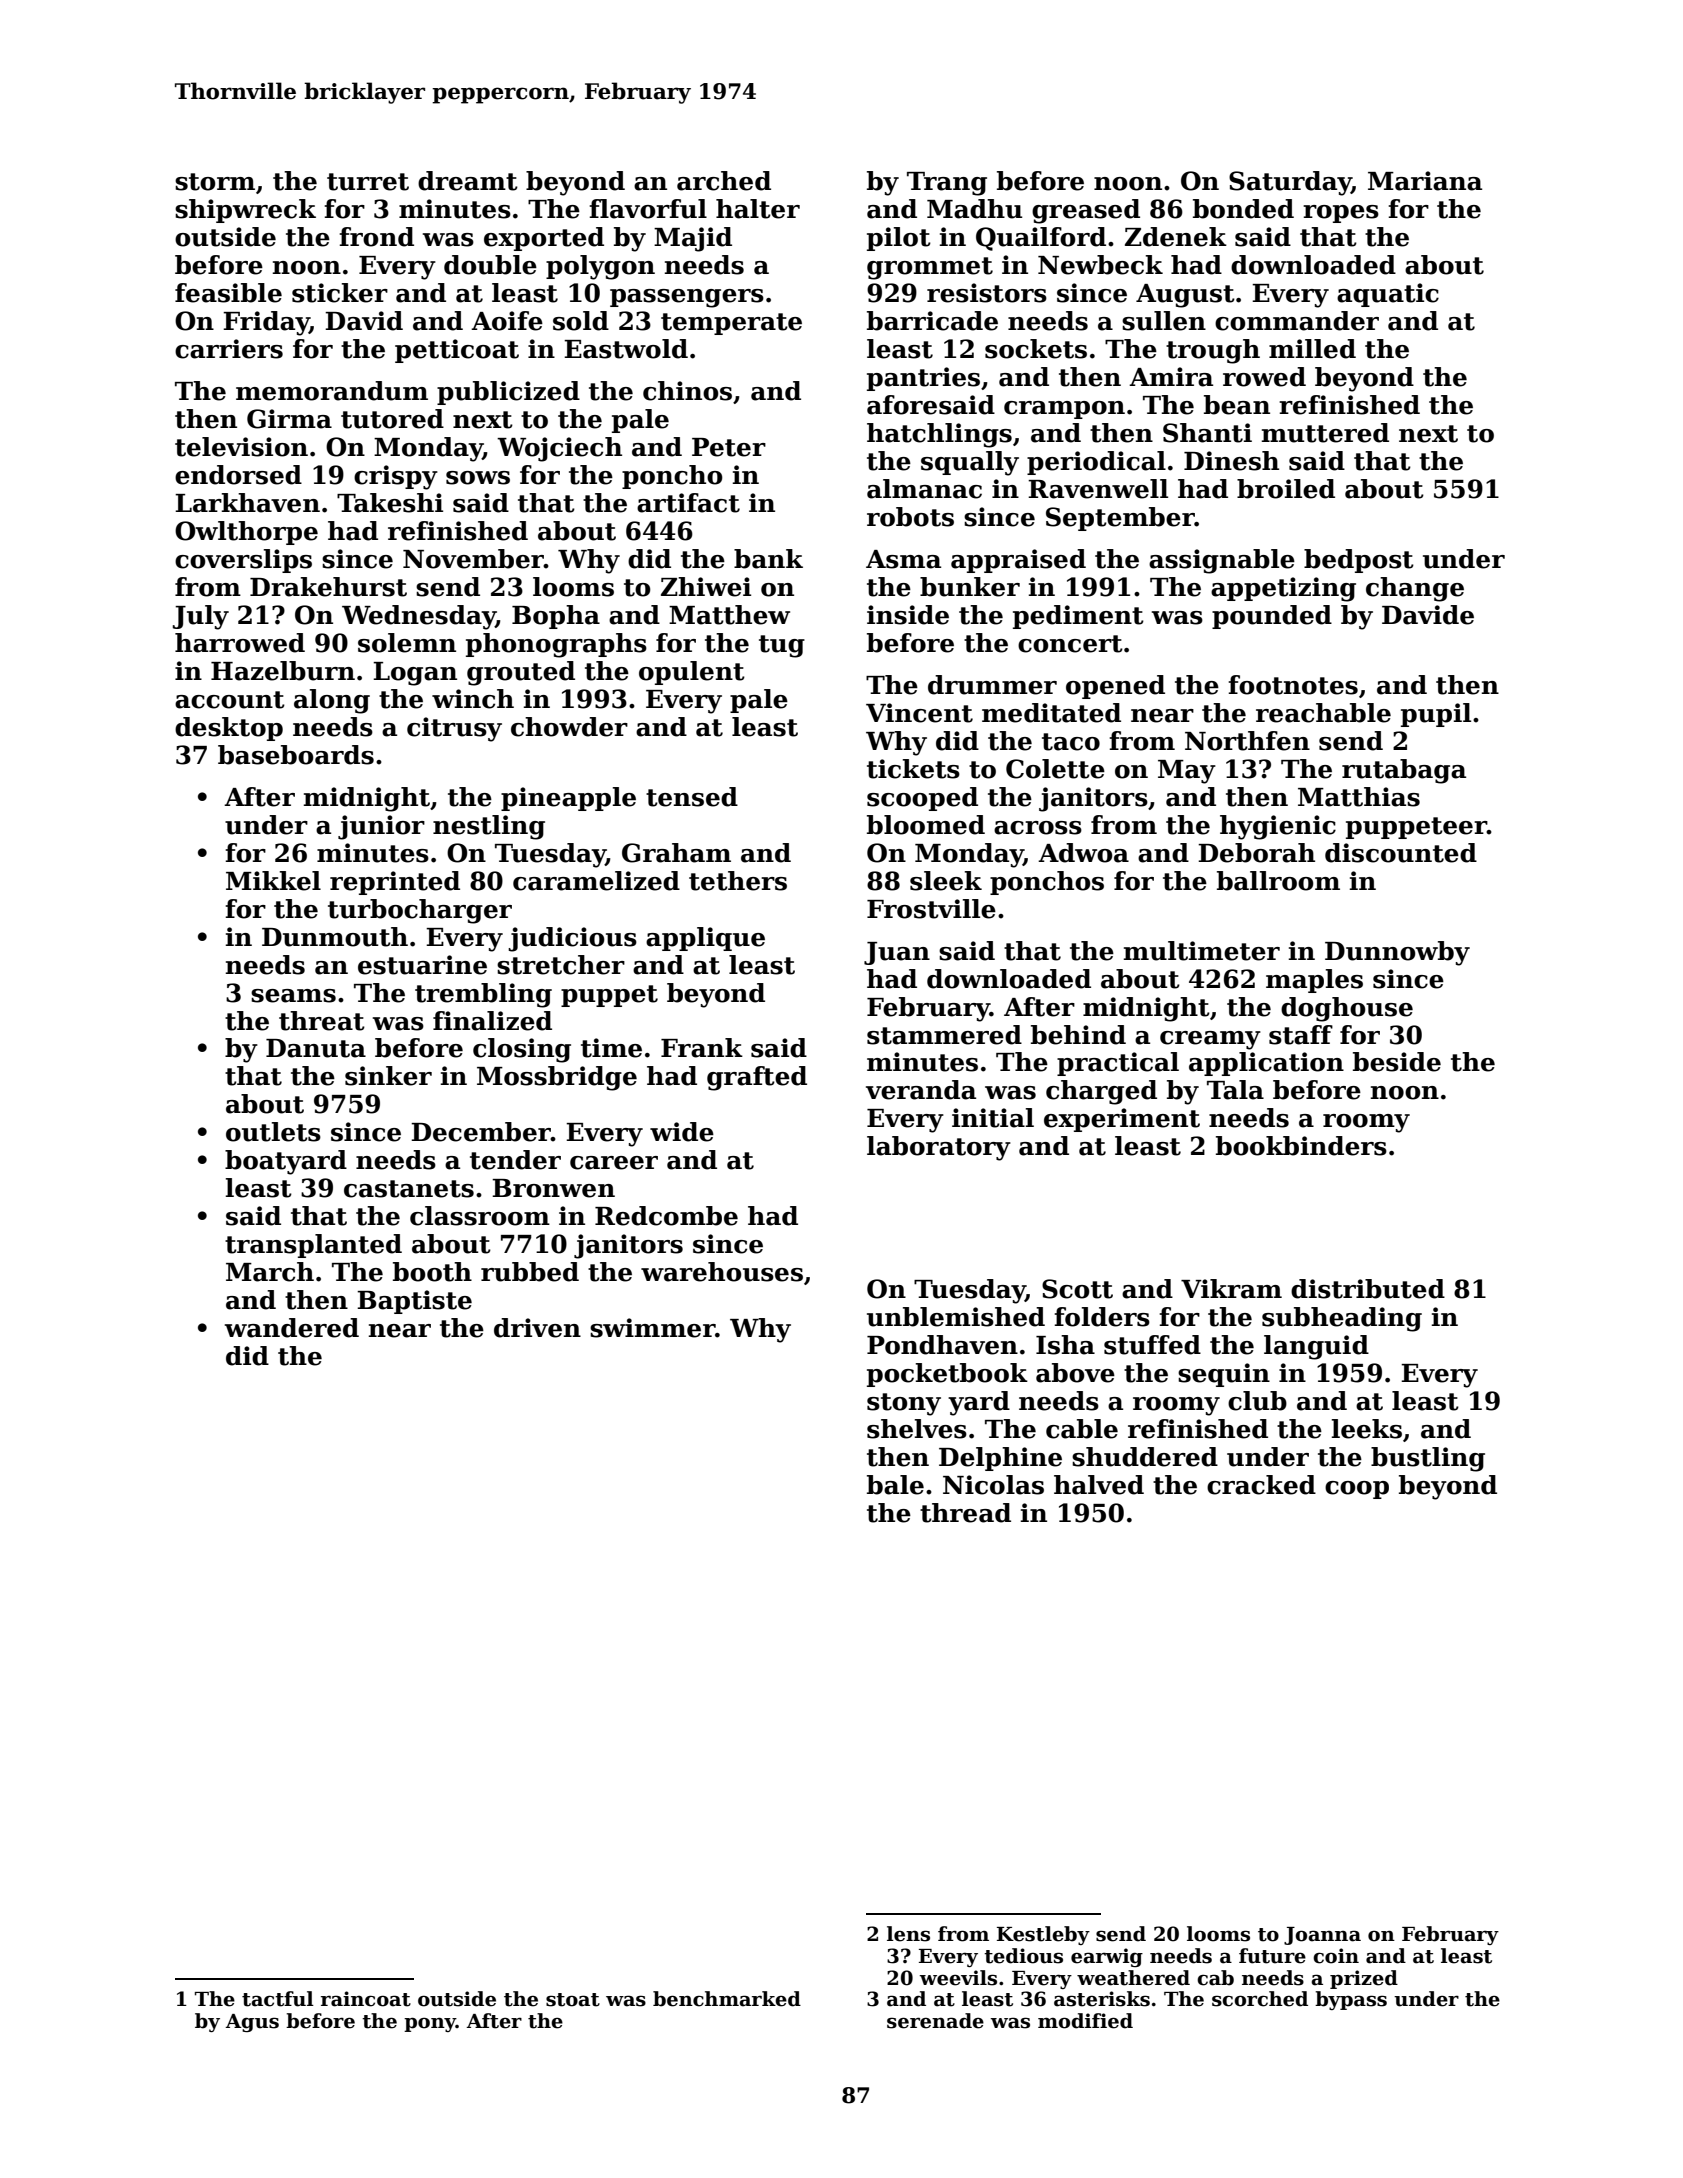 The height and width of the page is (2178, 1683). Describe the element at coordinates (727, 1999) in the page. I see `benchmarked` at that location.
